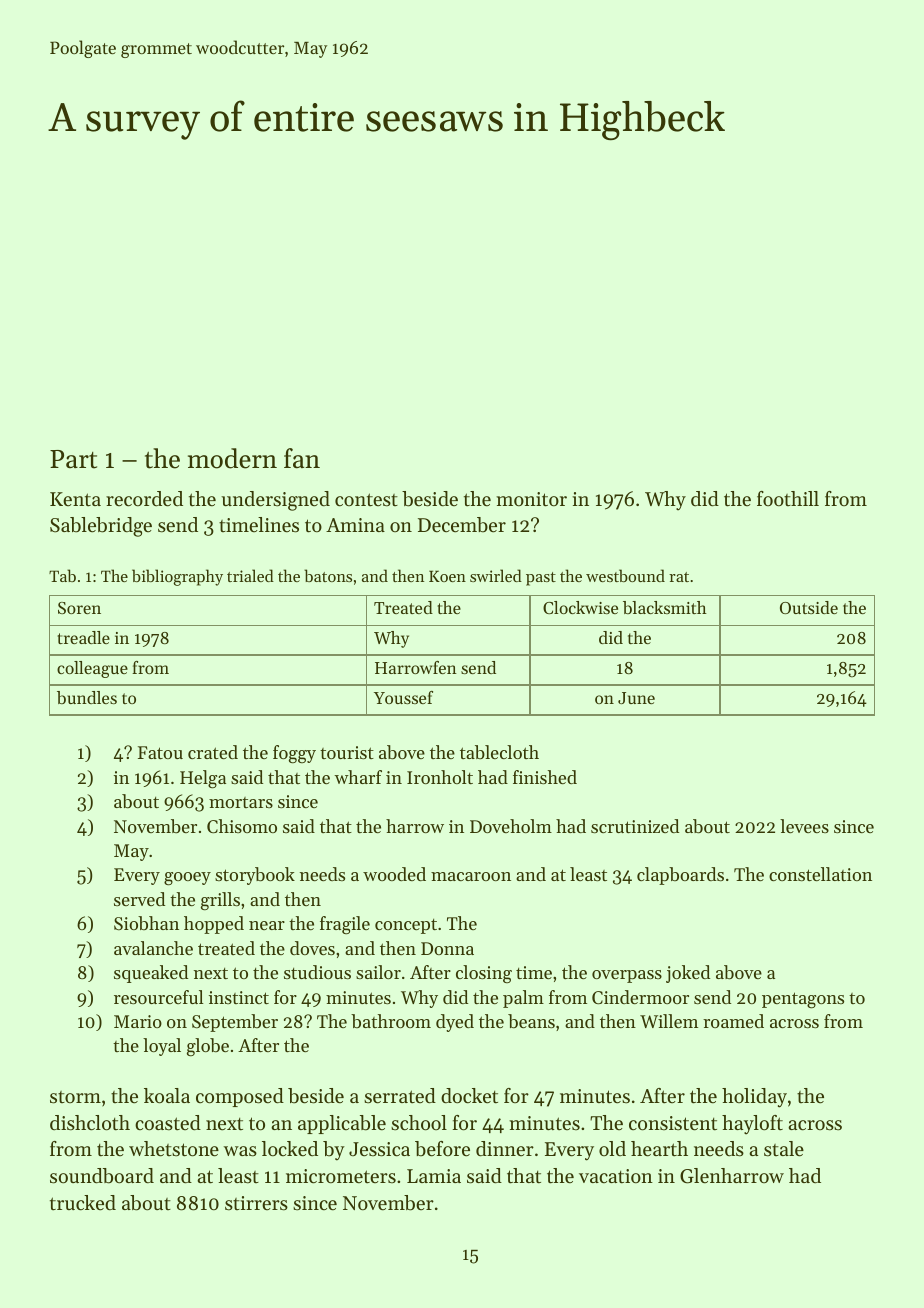  I want to click on Soren, so click(79, 608).
